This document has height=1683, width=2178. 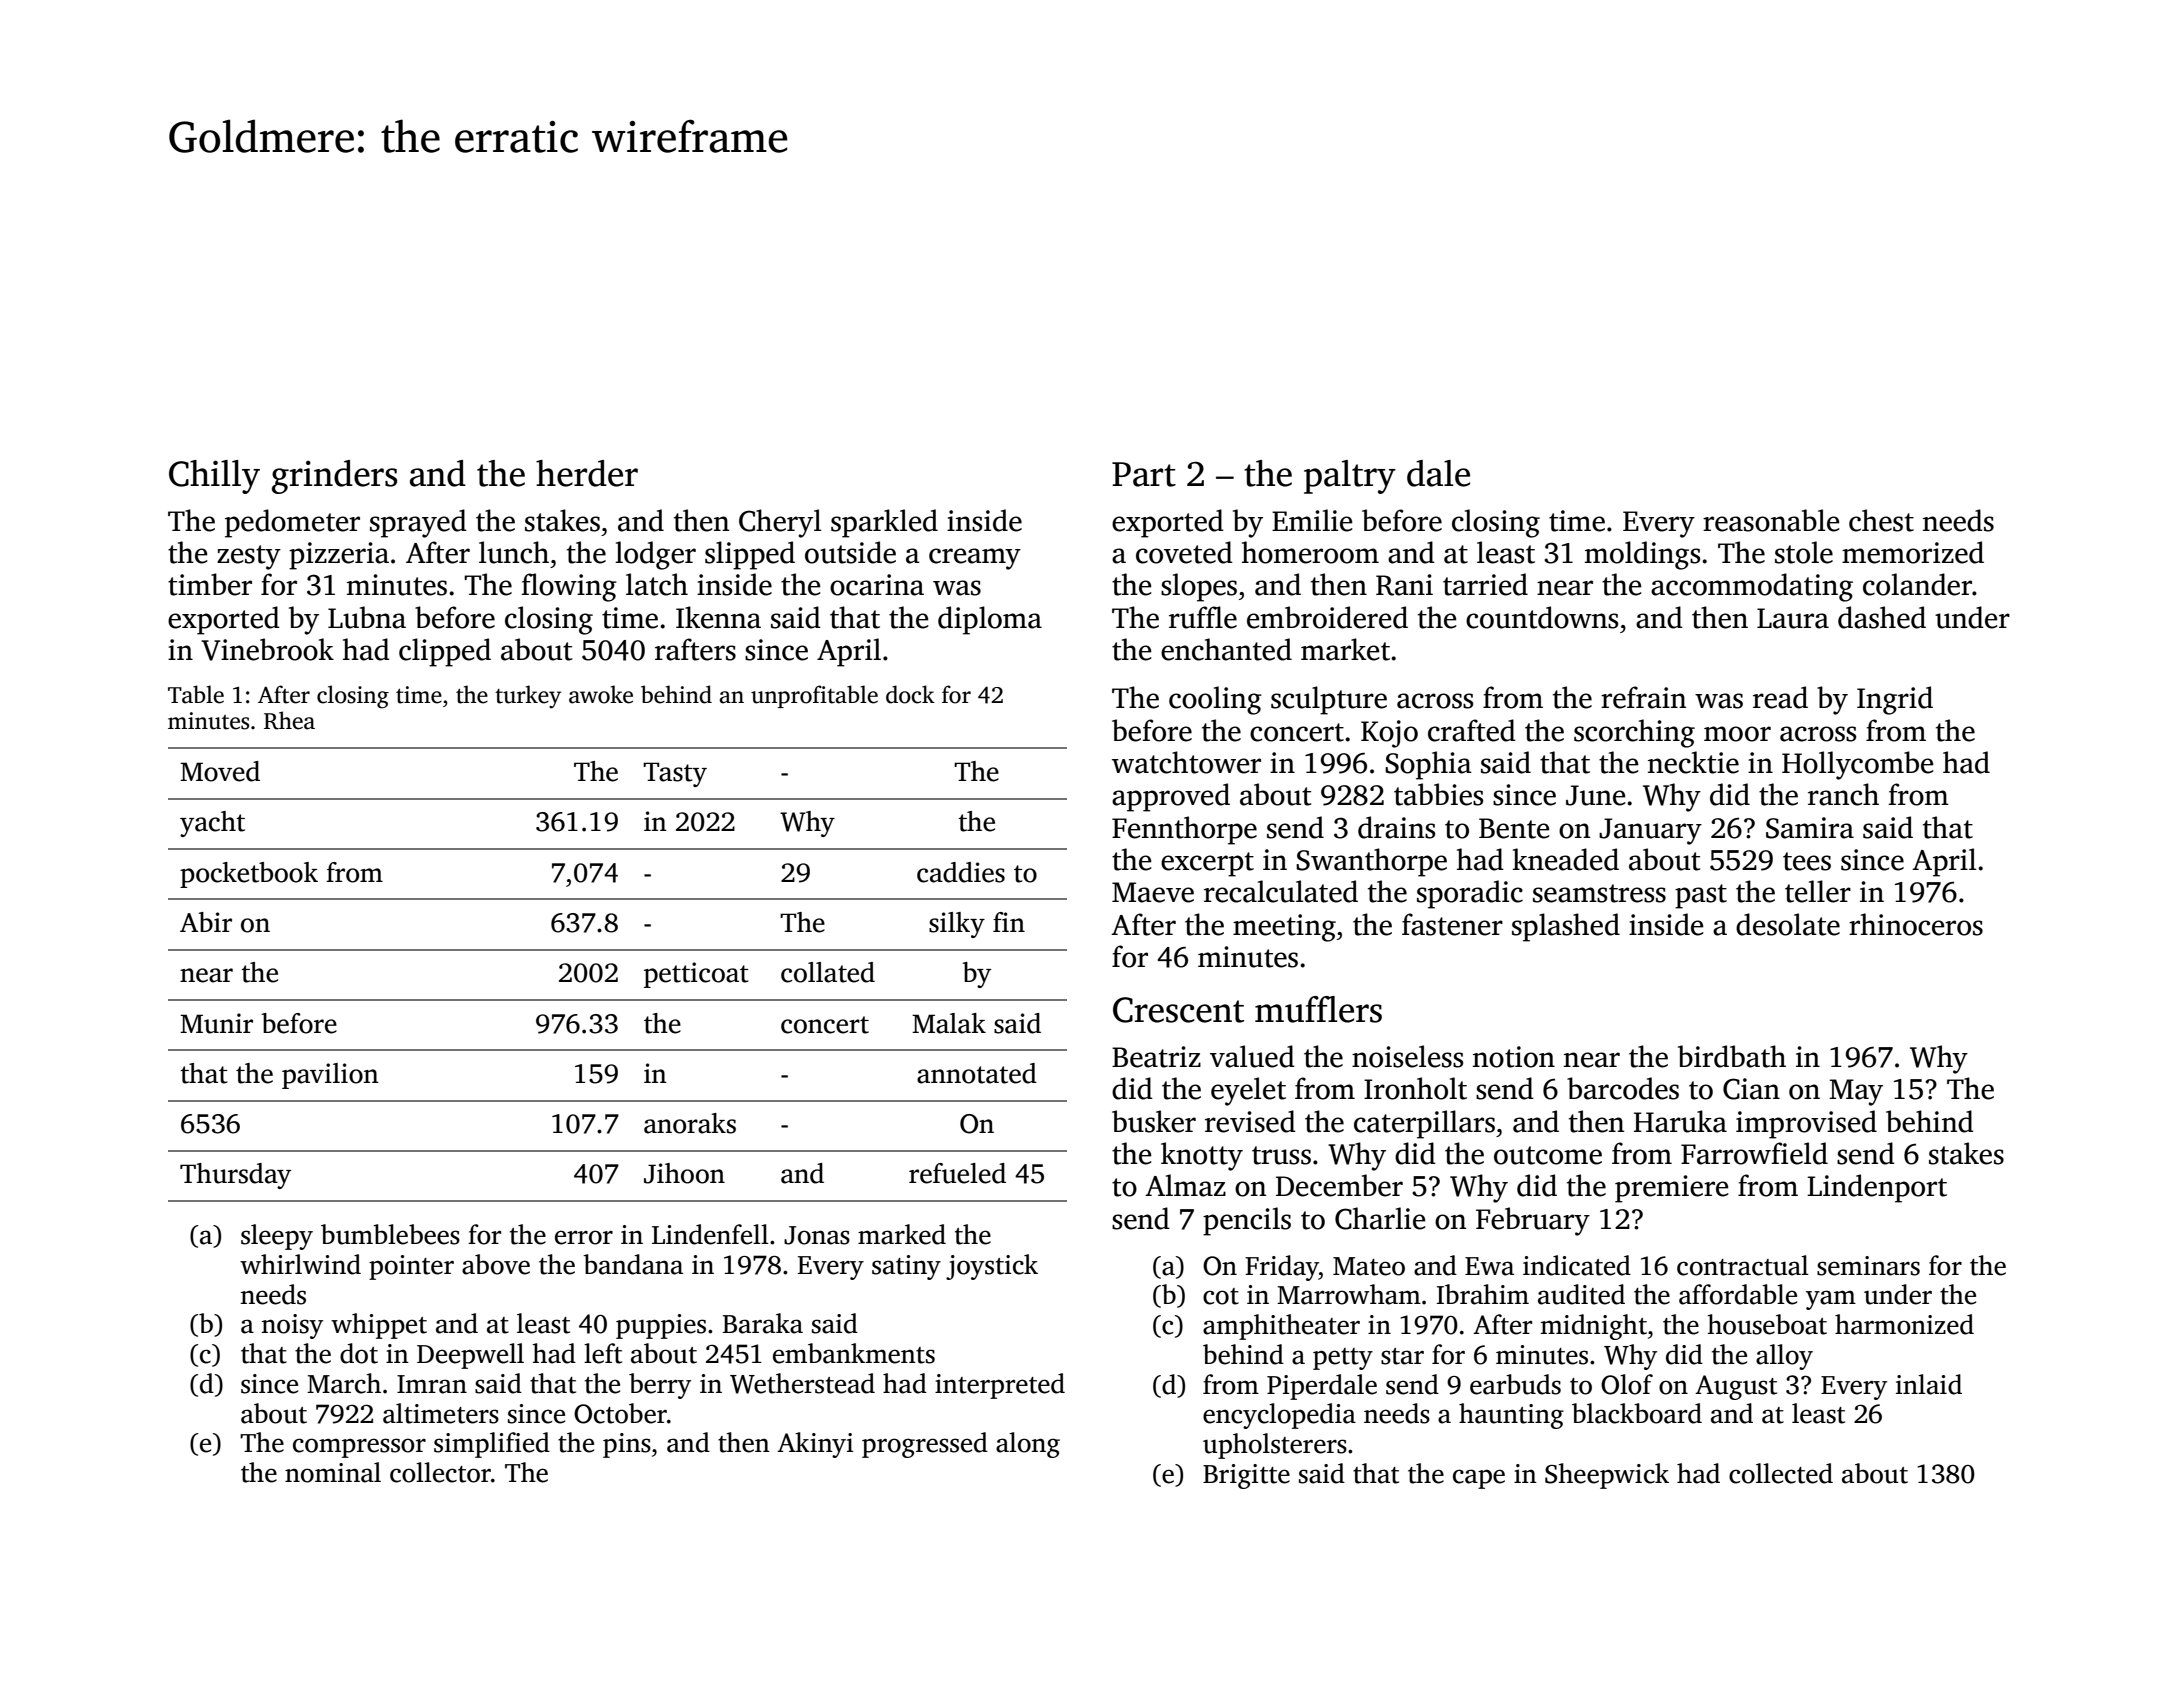 What do you see at coordinates (1389, 734) in the document?
I see `Kojo` at bounding box center [1389, 734].
